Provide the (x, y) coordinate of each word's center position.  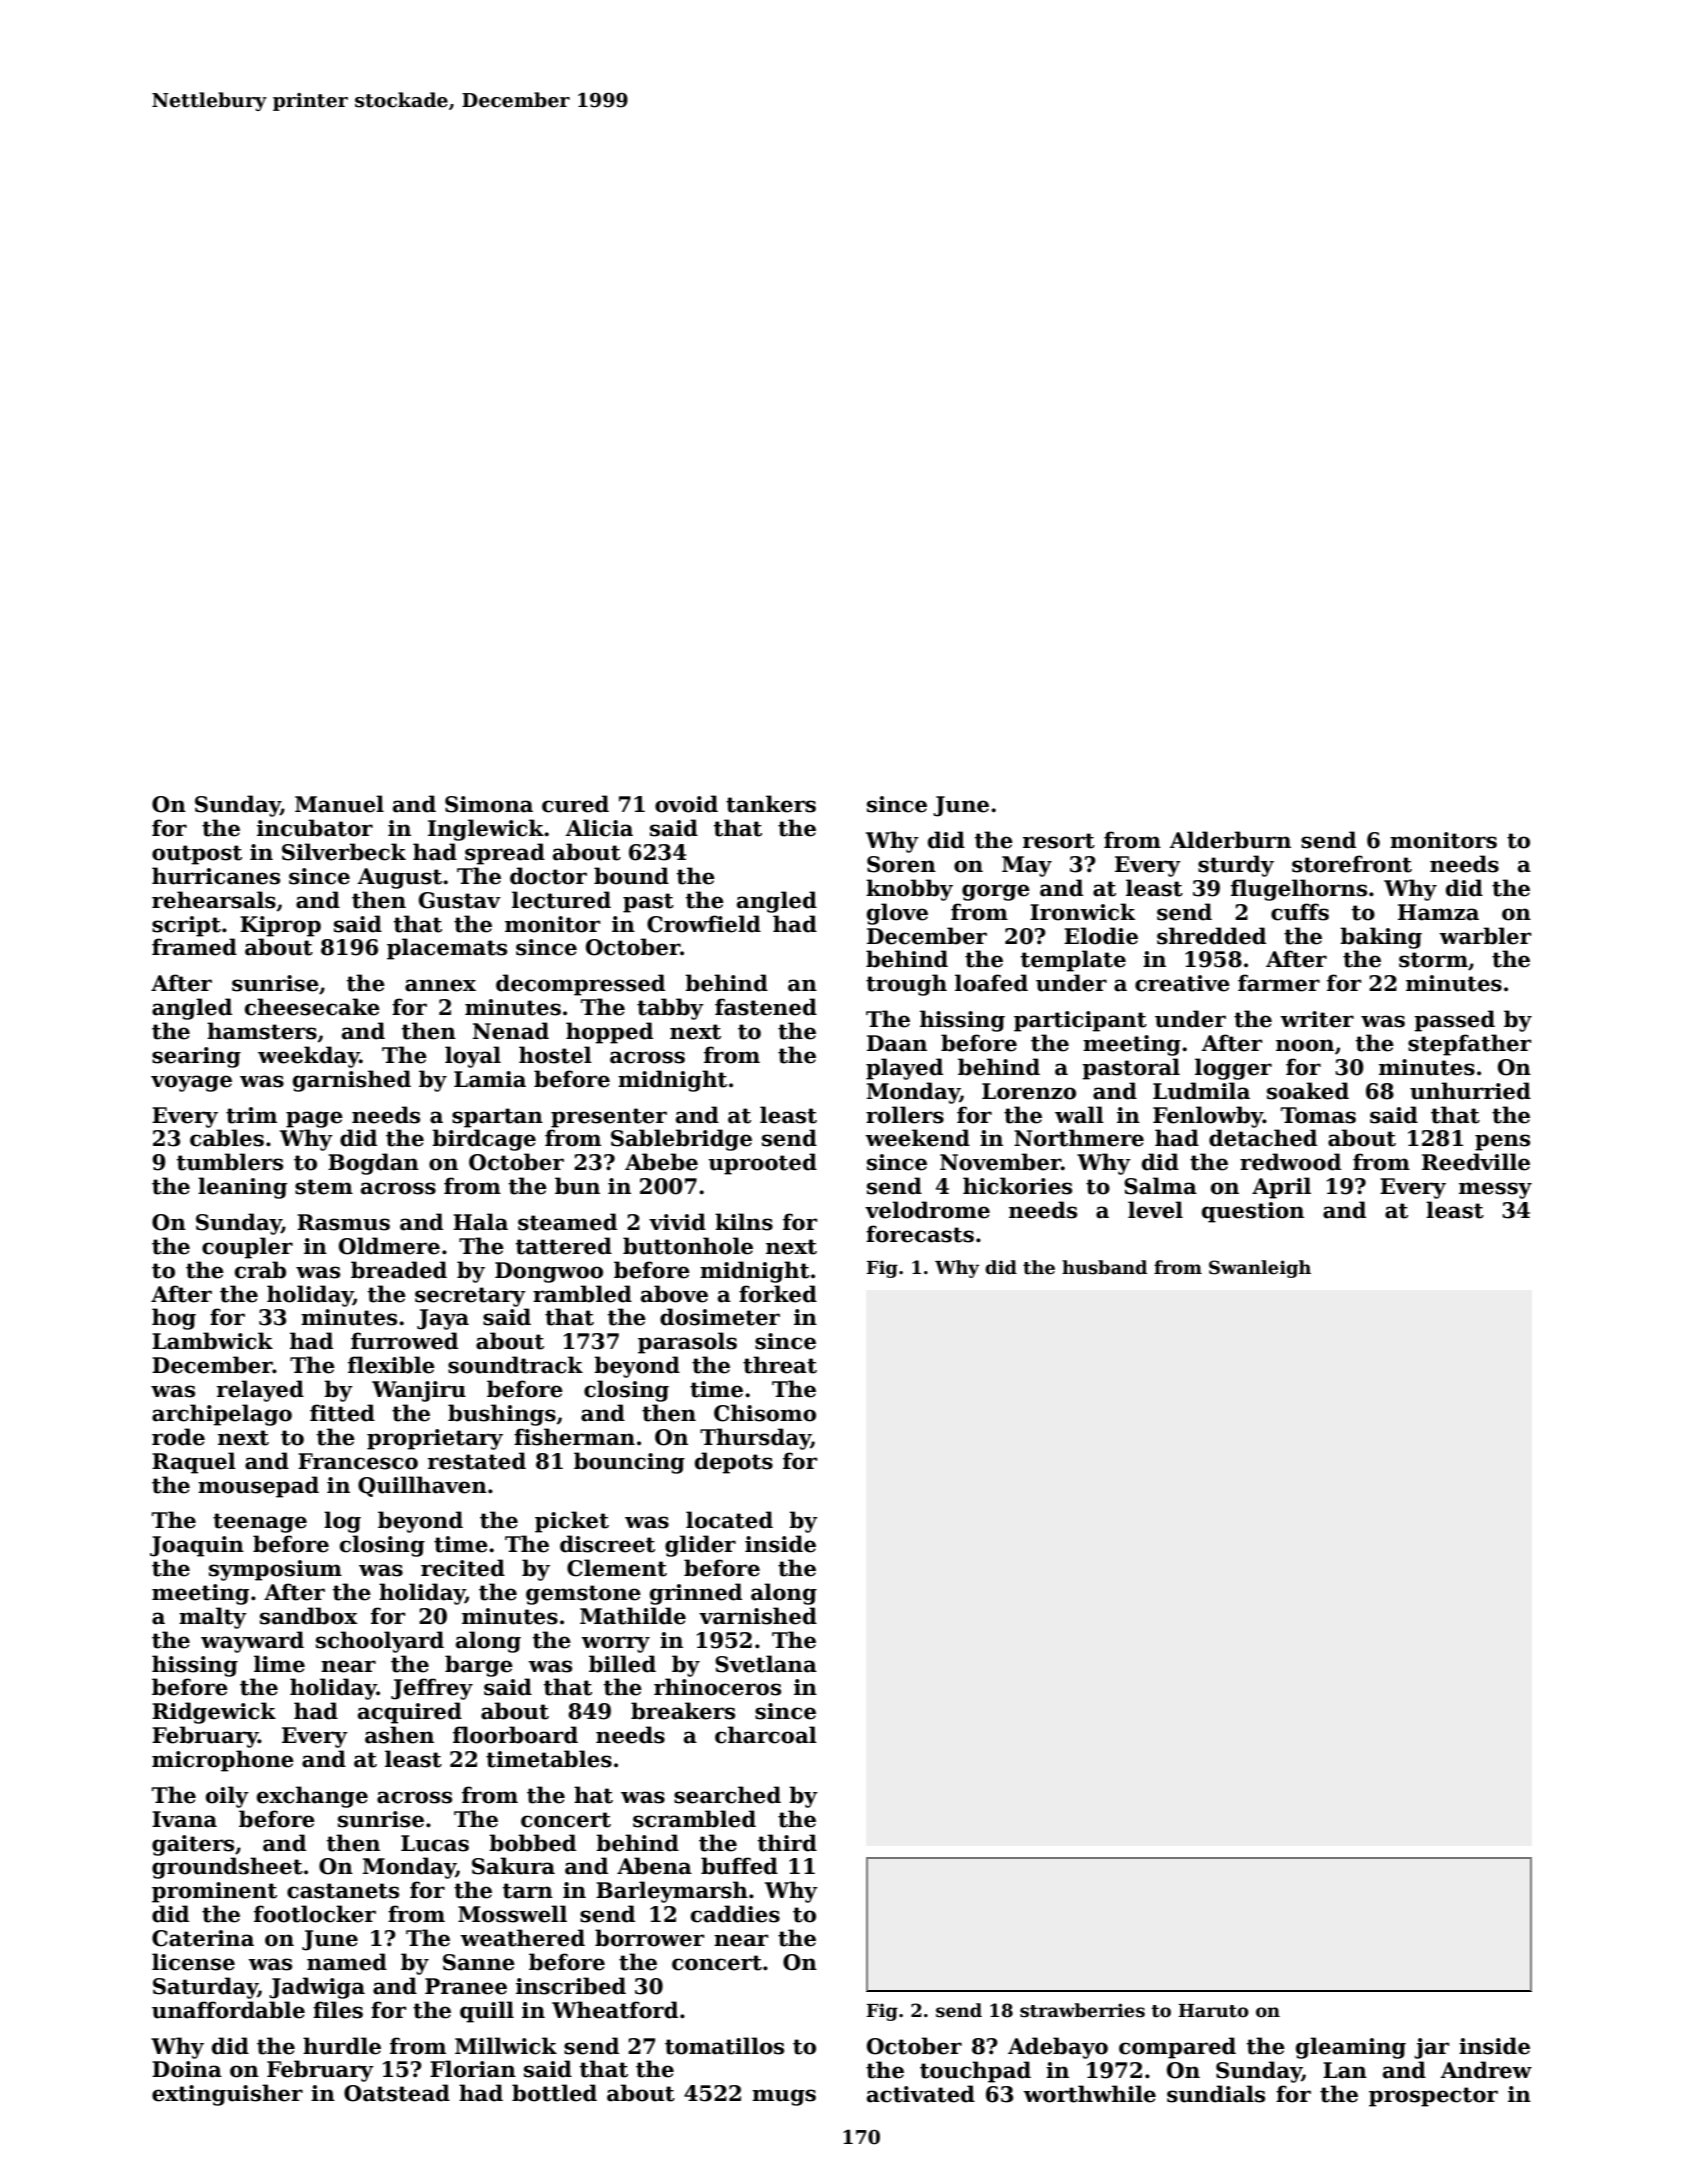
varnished (758, 1616)
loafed (991, 983)
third (787, 1843)
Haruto (1213, 2011)
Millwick (506, 2046)
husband (1104, 1267)
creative (1182, 983)
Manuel (339, 804)
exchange (312, 1797)
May (1027, 866)
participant (1080, 1021)
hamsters (262, 1031)
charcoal (766, 1735)
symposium (275, 1570)
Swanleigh (1260, 1269)
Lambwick (212, 1341)
